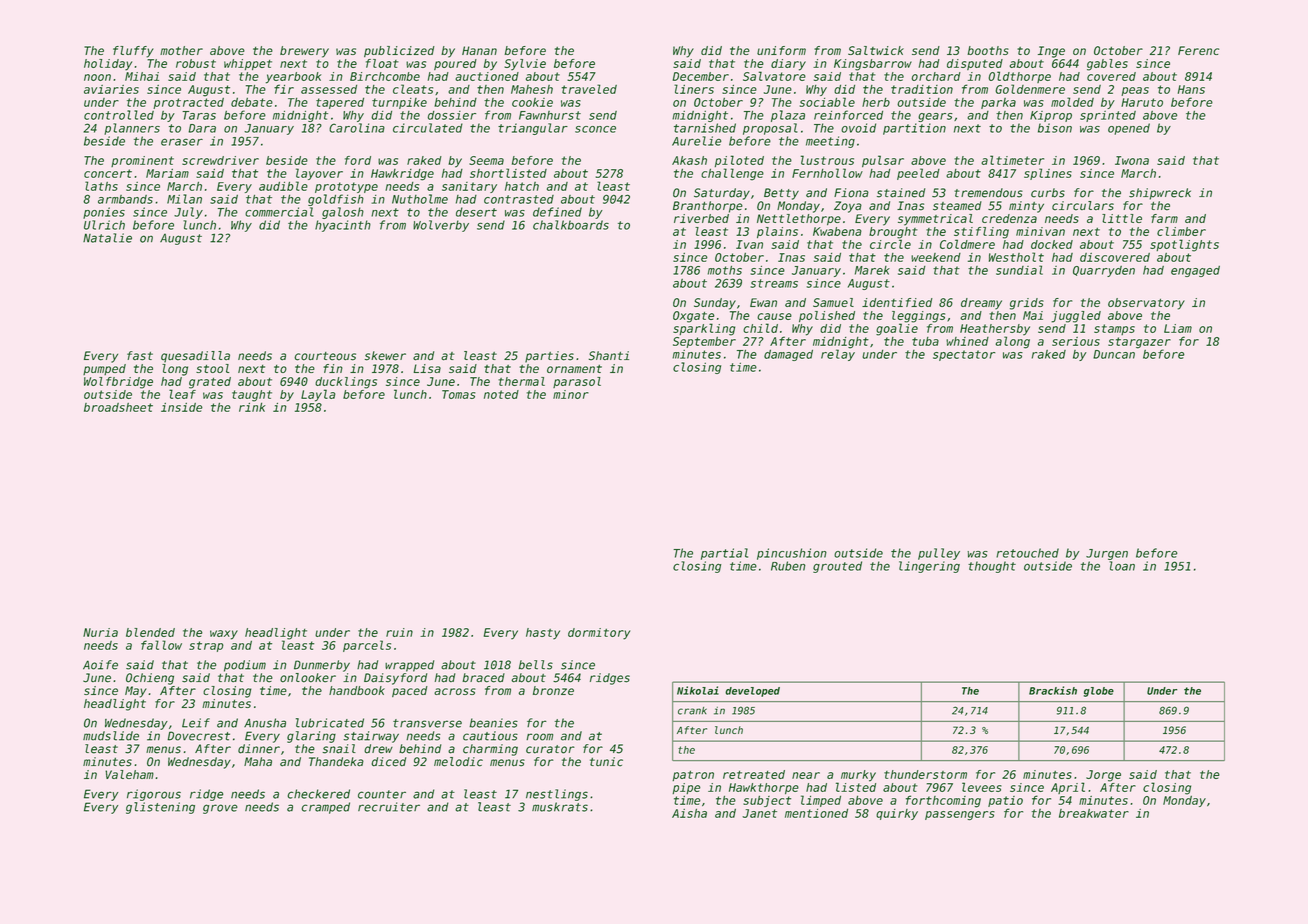  I want to click on handbook, so click(357, 690).
